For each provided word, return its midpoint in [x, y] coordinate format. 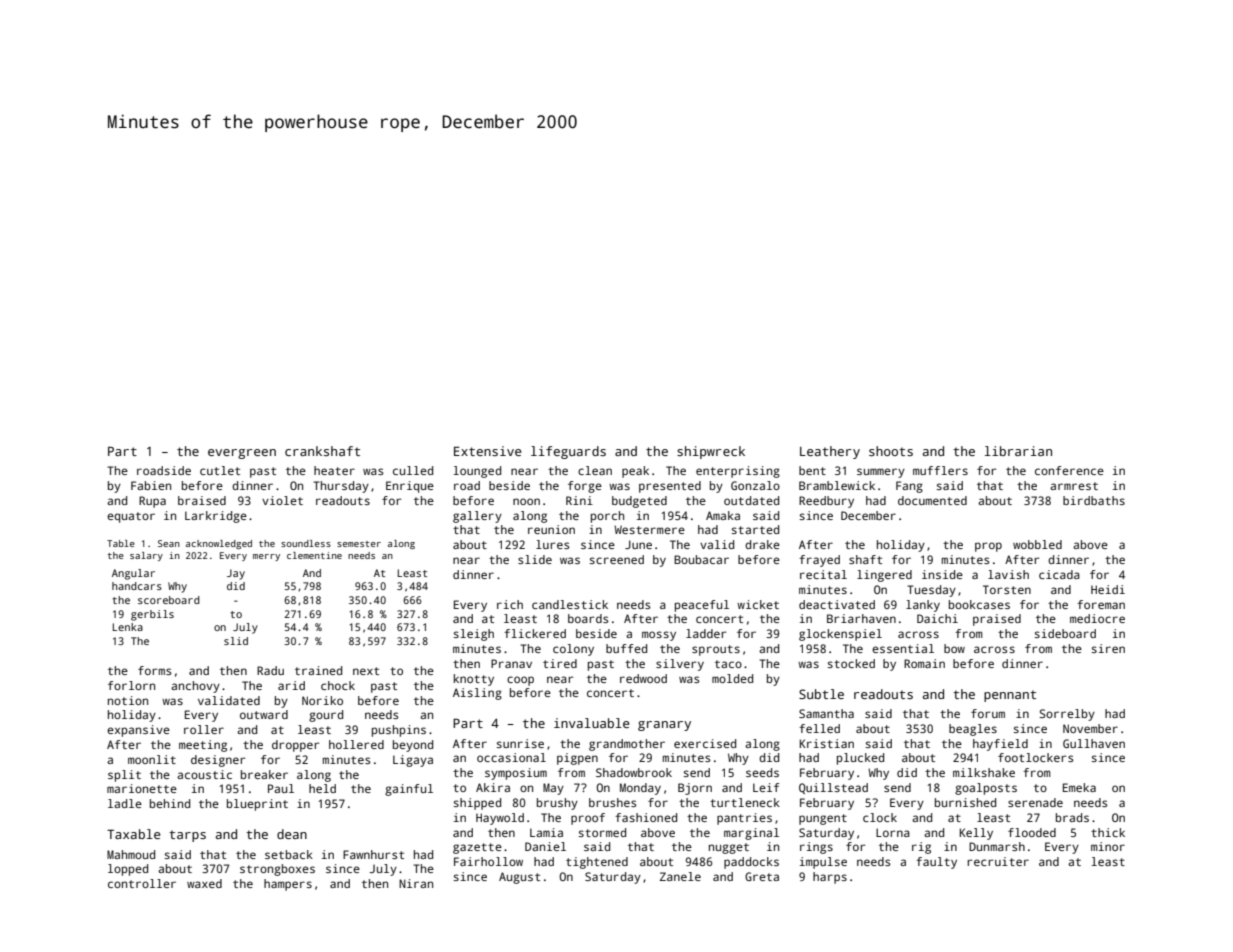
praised [997, 620]
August [519, 878]
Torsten [1007, 589]
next [366, 671]
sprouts [716, 650]
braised [202, 500]
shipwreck [711, 452]
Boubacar [701, 559]
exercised [705, 743]
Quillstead [833, 788]
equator [131, 517]
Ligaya [413, 761]
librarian [1018, 451]
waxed [204, 883]
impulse [823, 863]
